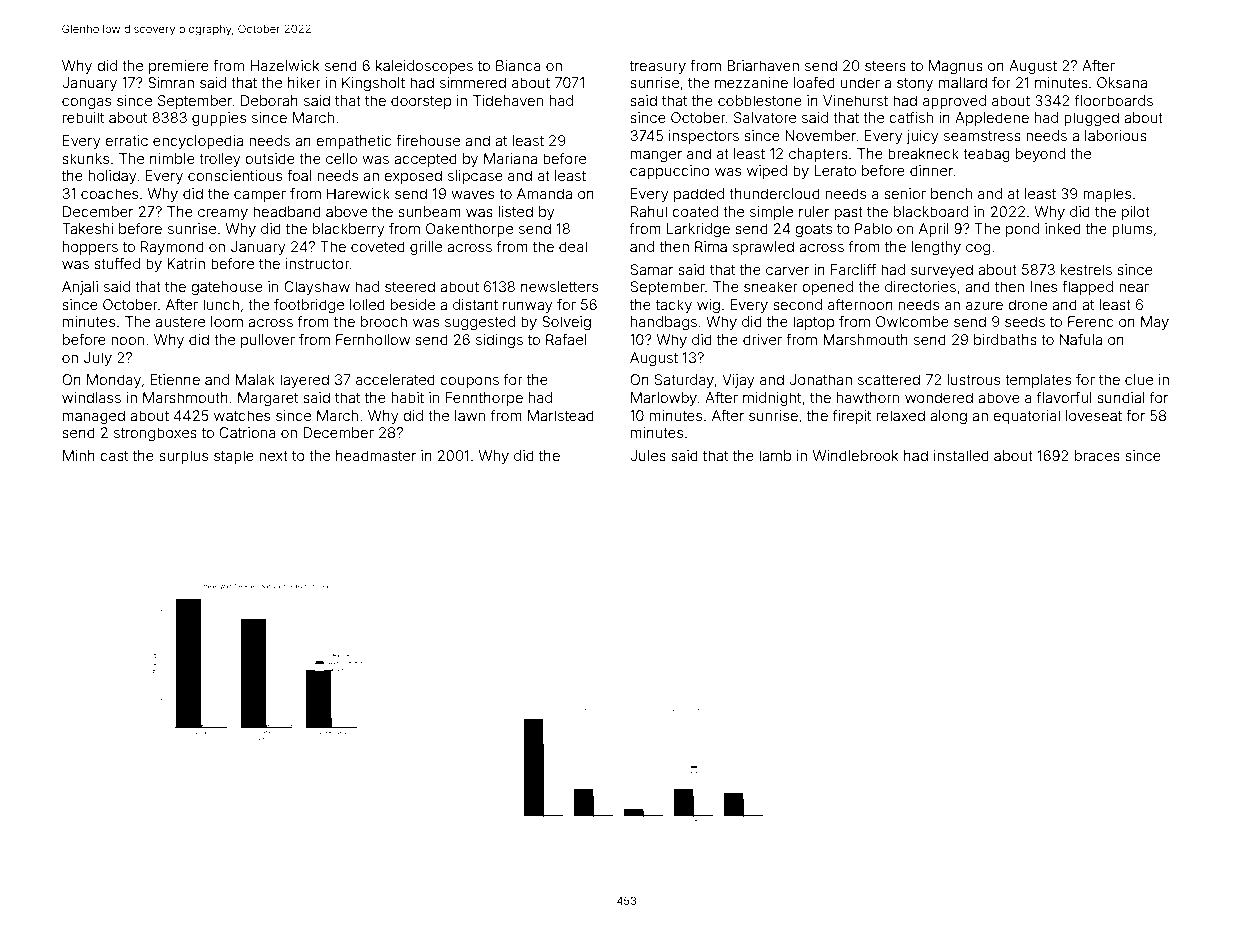 The width and height of the page is (1233, 952). Describe the element at coordinates (772, 399) in the page. I see `midnight` at that location.
